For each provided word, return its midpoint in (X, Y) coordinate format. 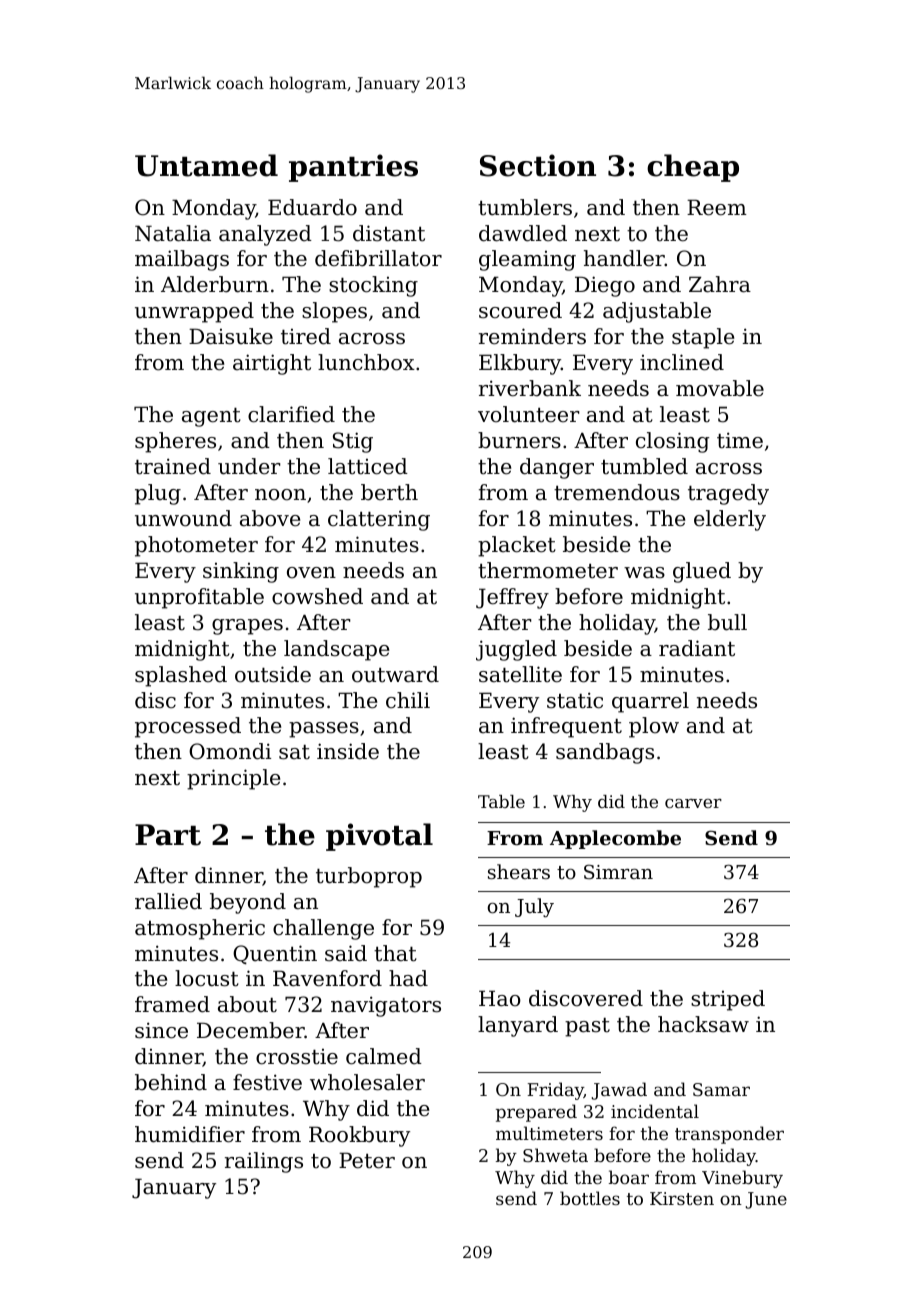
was (644, 573)
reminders (532, 336)
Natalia (173, 233)
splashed (181, 676)
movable (720, 388)
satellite (520, 674)
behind (171, 1082)
